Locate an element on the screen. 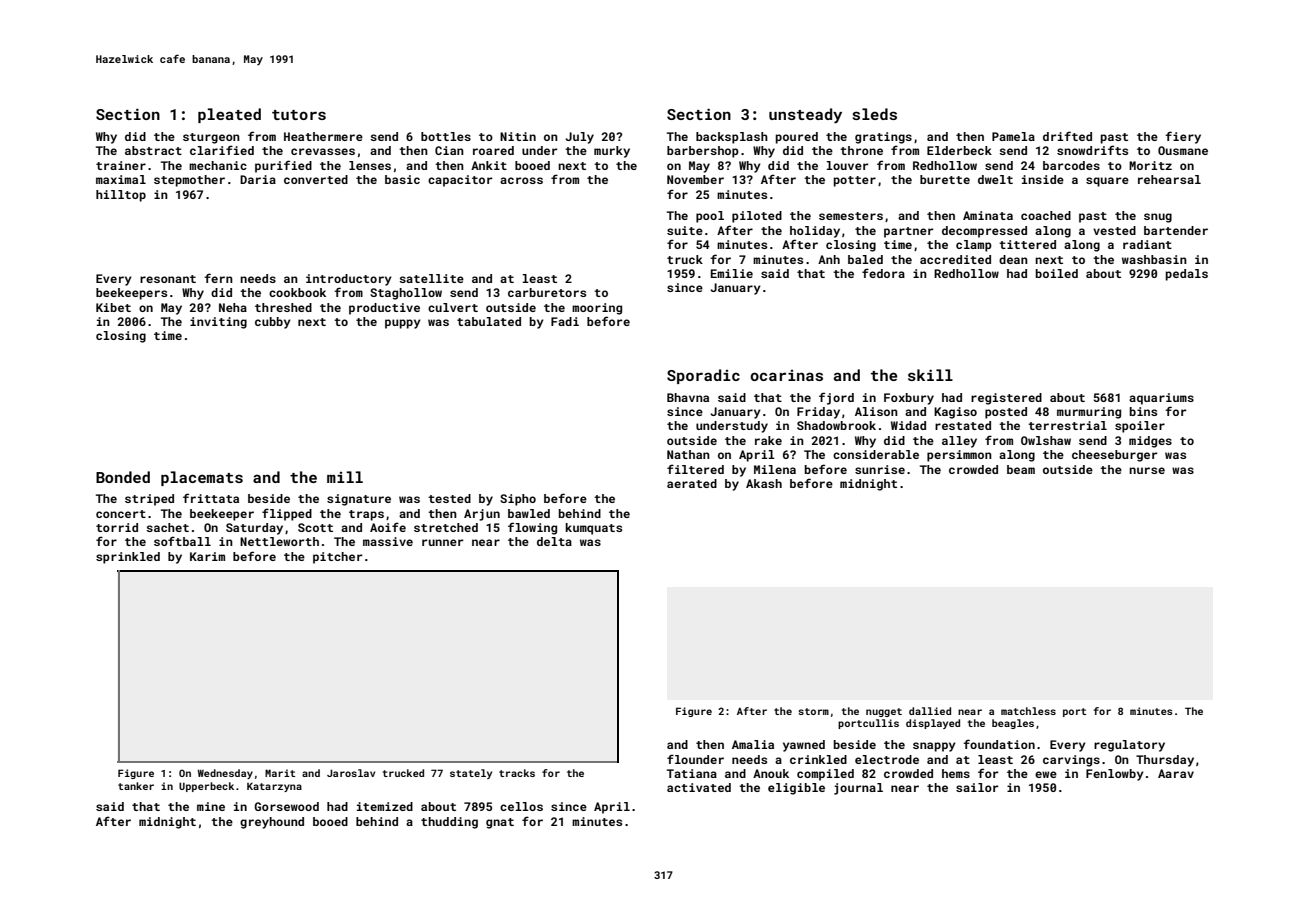  bins is located at coordinates (1143, 411).
